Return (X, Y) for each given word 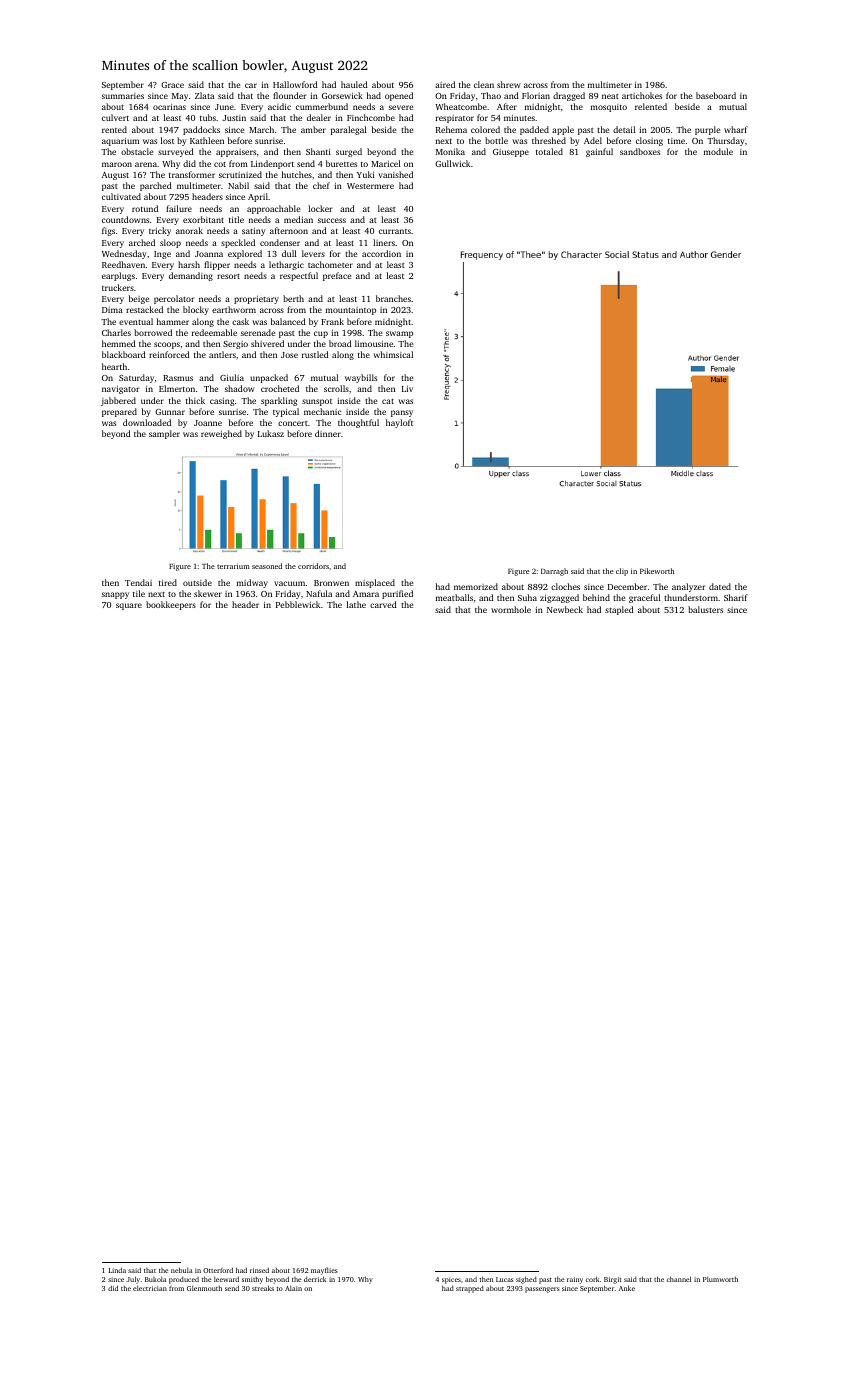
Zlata (204, 95)
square (129, 606)
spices (451, 1280)
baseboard (716, 95)
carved (383, 604)
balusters (705, 609)
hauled (354, 84)
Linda (117, 1270)
